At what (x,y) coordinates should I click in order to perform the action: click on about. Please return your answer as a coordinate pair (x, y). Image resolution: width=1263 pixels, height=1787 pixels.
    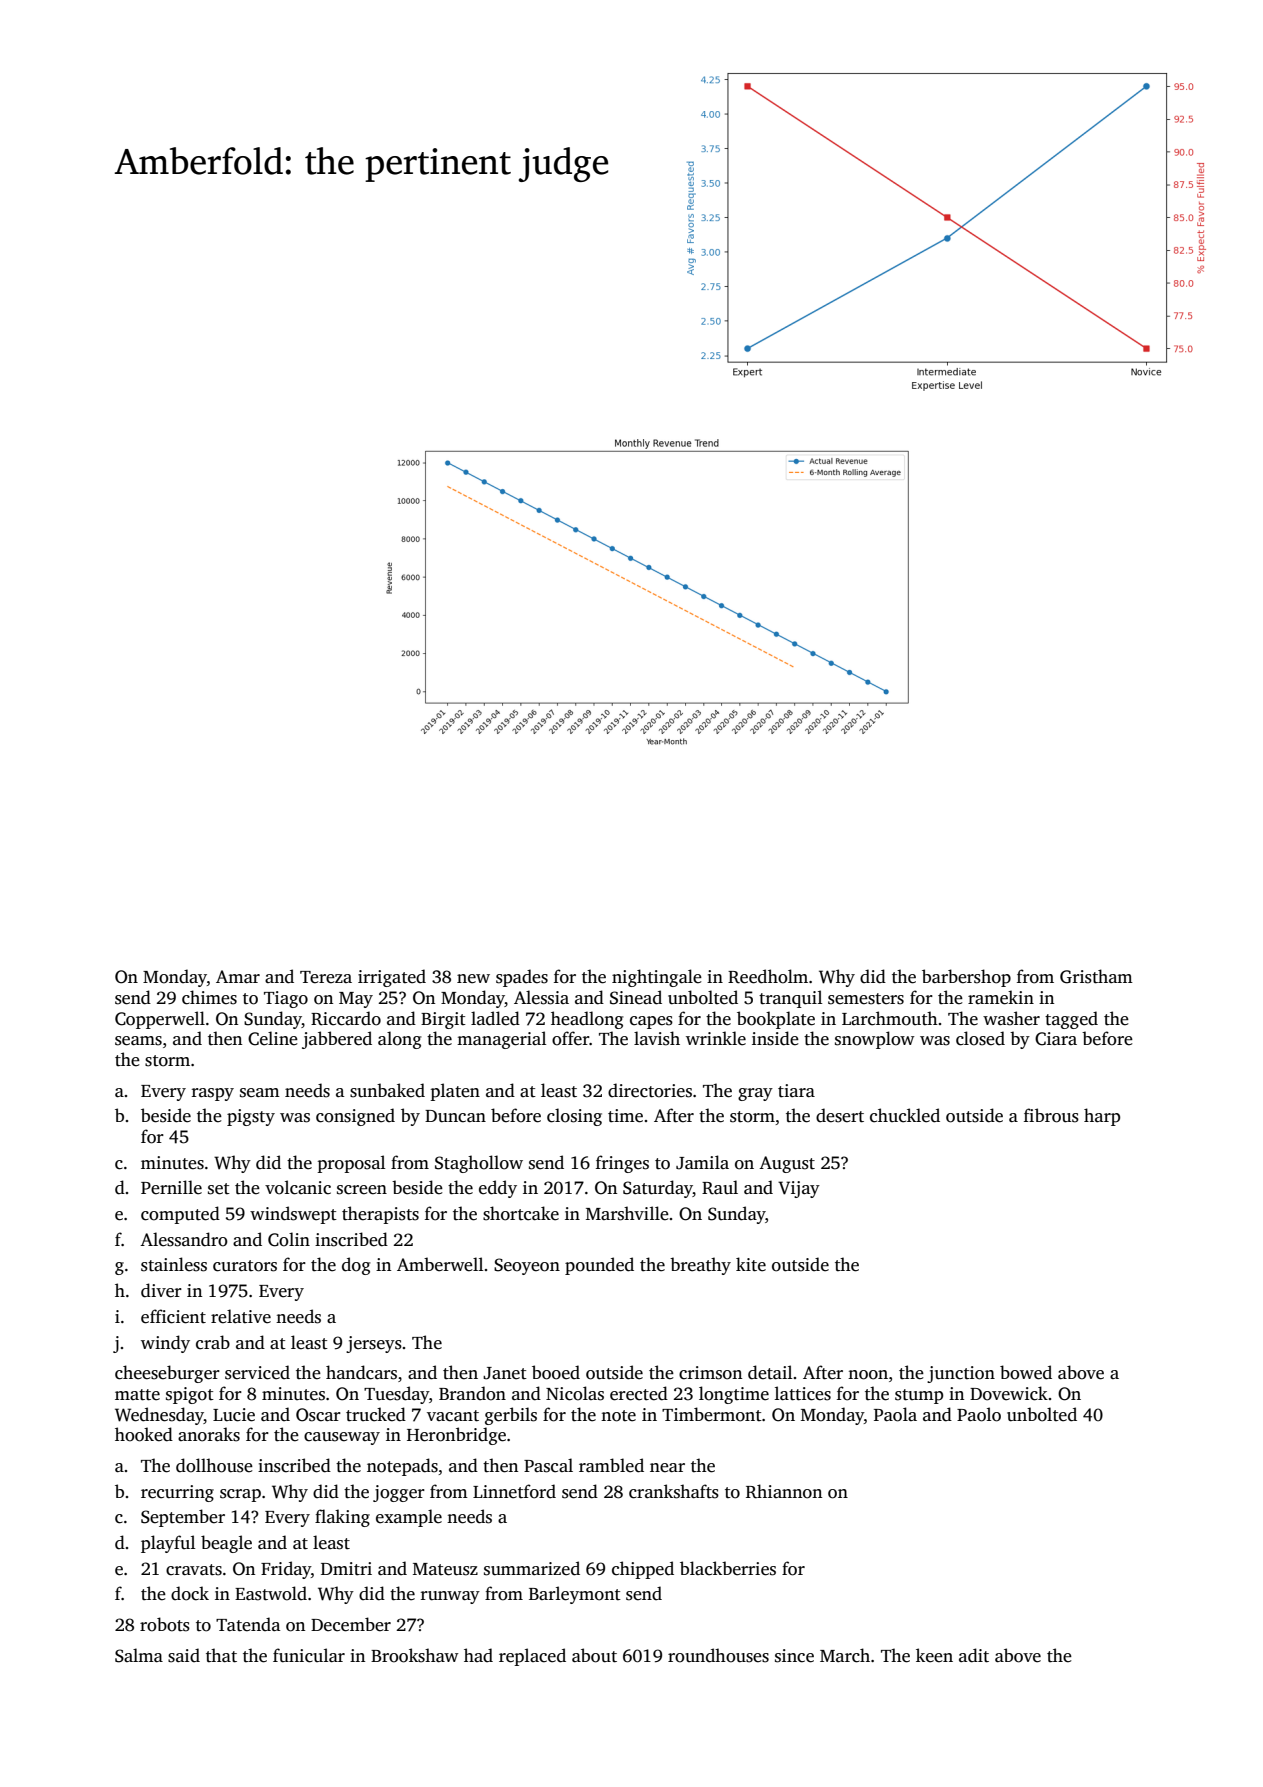
    Looking at the image, I should click on (594, 1655).
